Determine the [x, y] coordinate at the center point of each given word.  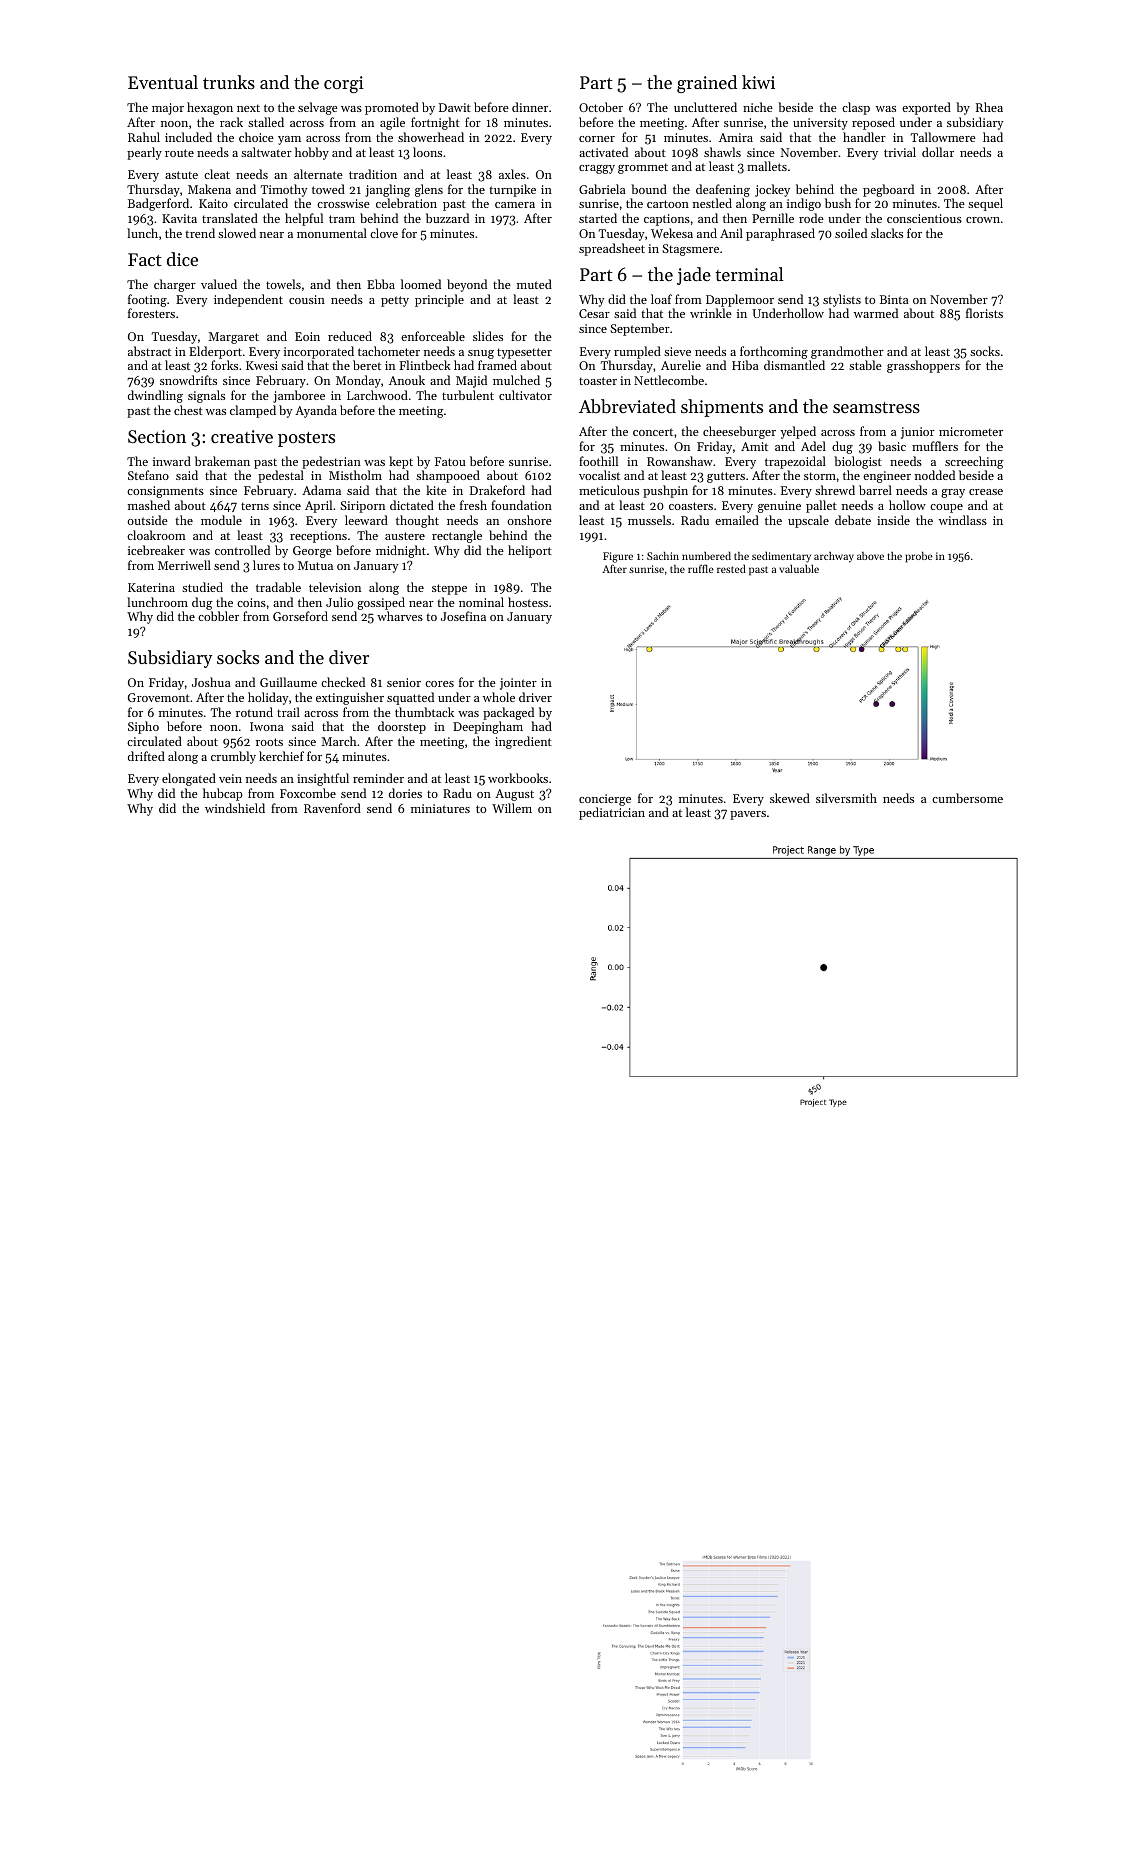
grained [707, 84]
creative [242, 436]
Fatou [450, 461]
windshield [235, 808]
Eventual [163, 82]
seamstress [876, 407]
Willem [512, 808]
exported [926, 108]
